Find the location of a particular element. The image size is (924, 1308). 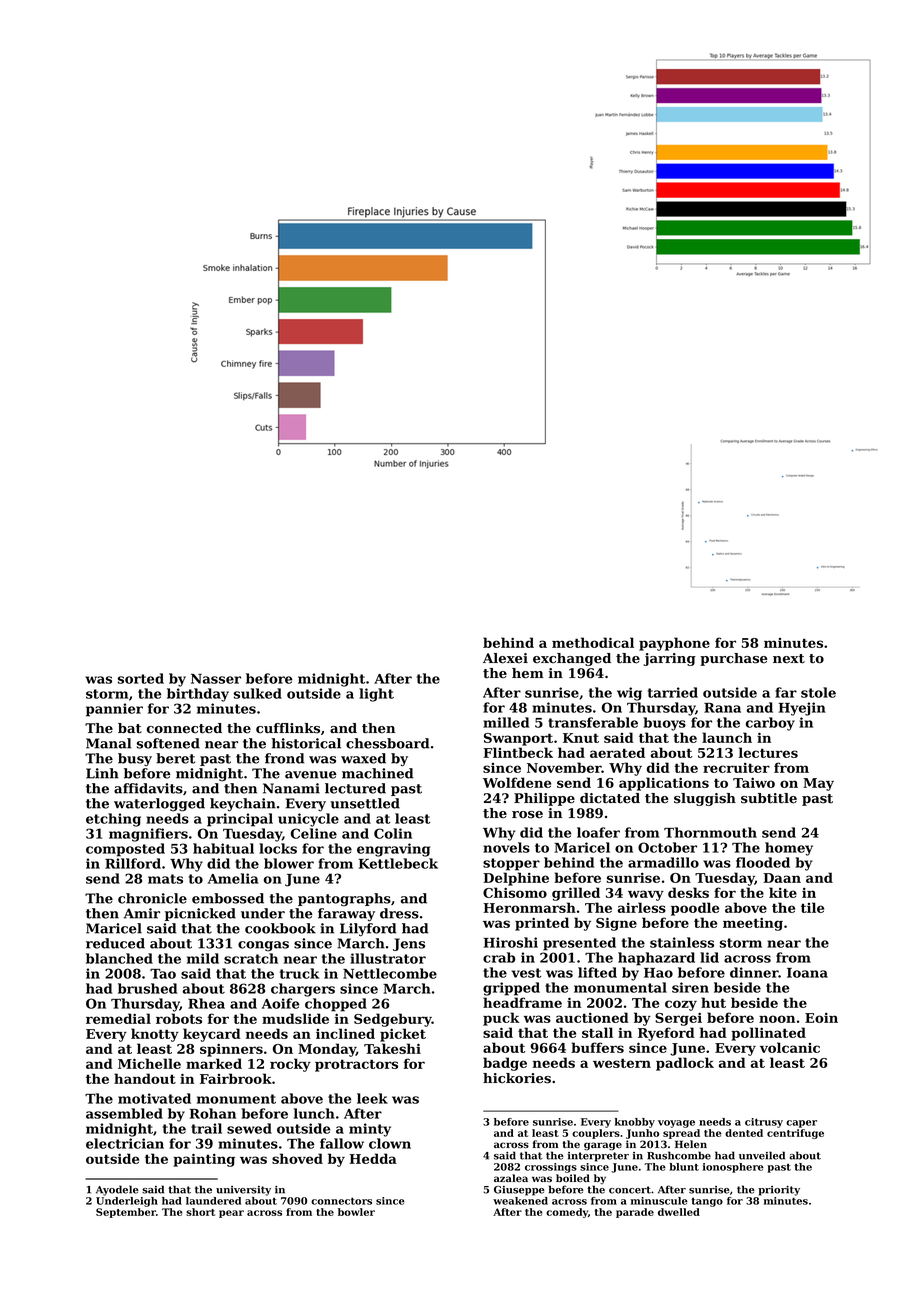

Nasser is located at coordinates (216, 679).
